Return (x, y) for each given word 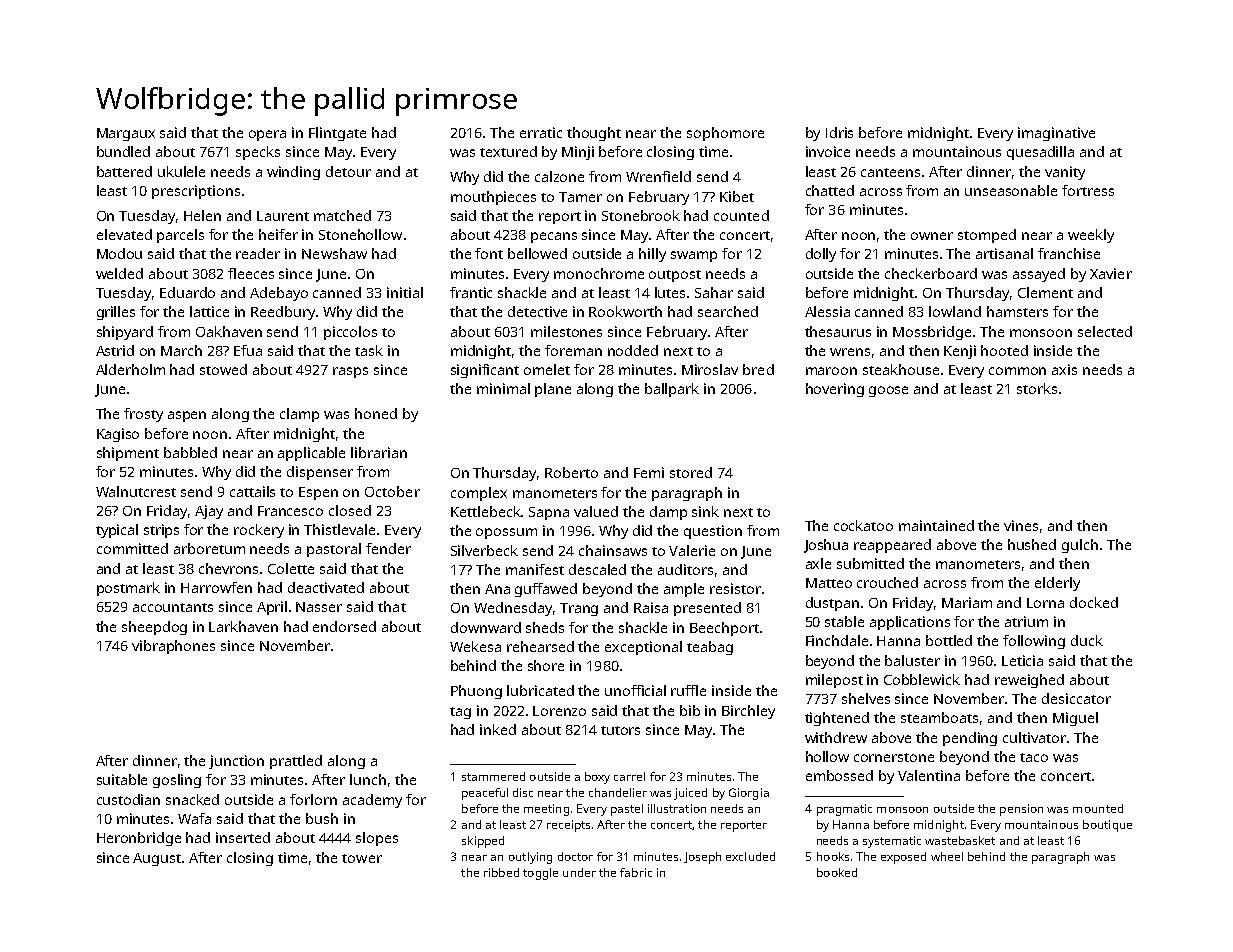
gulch (1080, 546)
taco (1034, 757)
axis (1064, 369)
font (489, 253)
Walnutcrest (136, 491)
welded (119, 273)
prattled (296, 762)
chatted (830, 190)
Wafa (194, 818)
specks (258, 153)
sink (705, 511)
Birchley (748, 712)
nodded (633, 350)
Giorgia (749, 794)
